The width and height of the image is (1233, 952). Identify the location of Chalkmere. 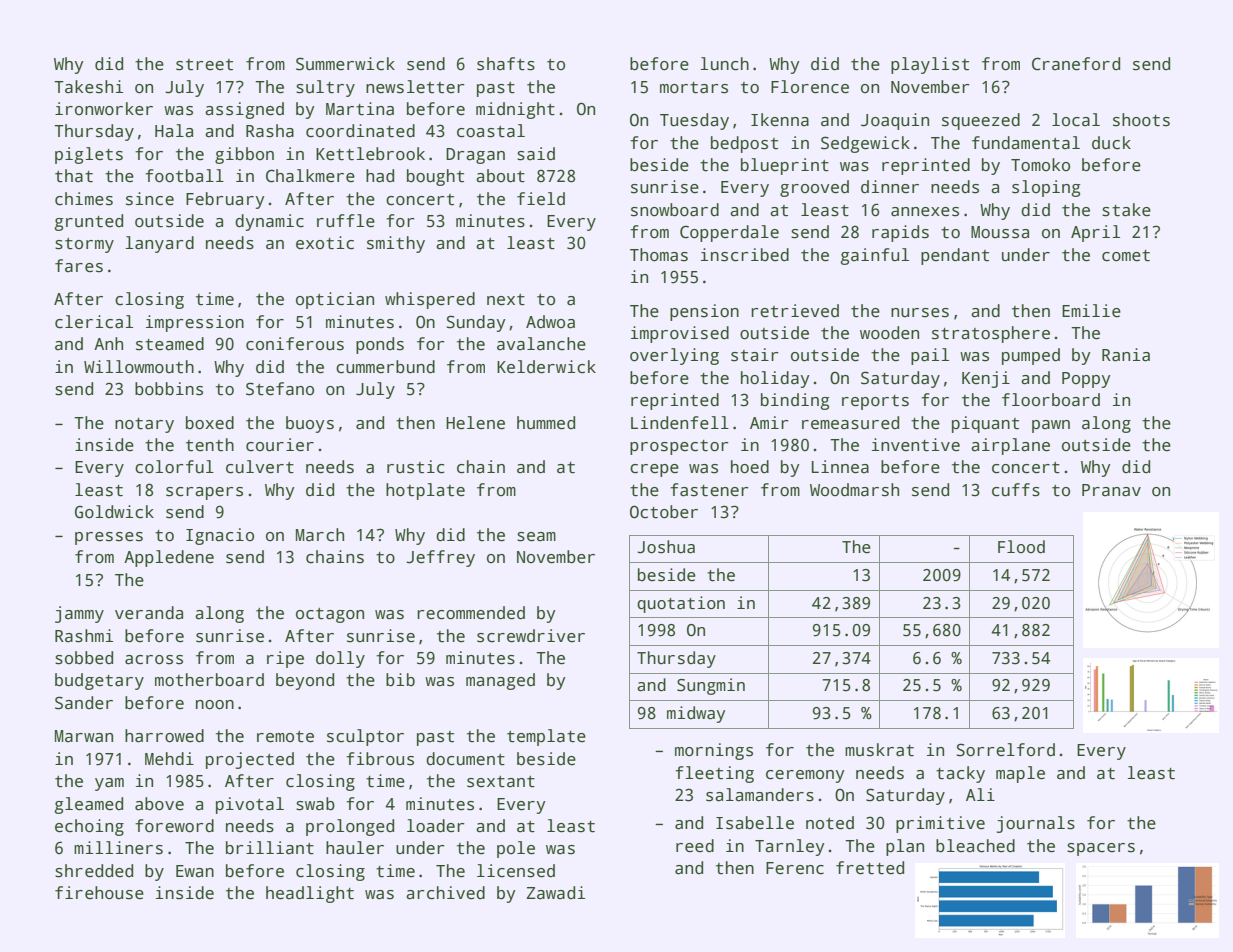
(310, 176).
